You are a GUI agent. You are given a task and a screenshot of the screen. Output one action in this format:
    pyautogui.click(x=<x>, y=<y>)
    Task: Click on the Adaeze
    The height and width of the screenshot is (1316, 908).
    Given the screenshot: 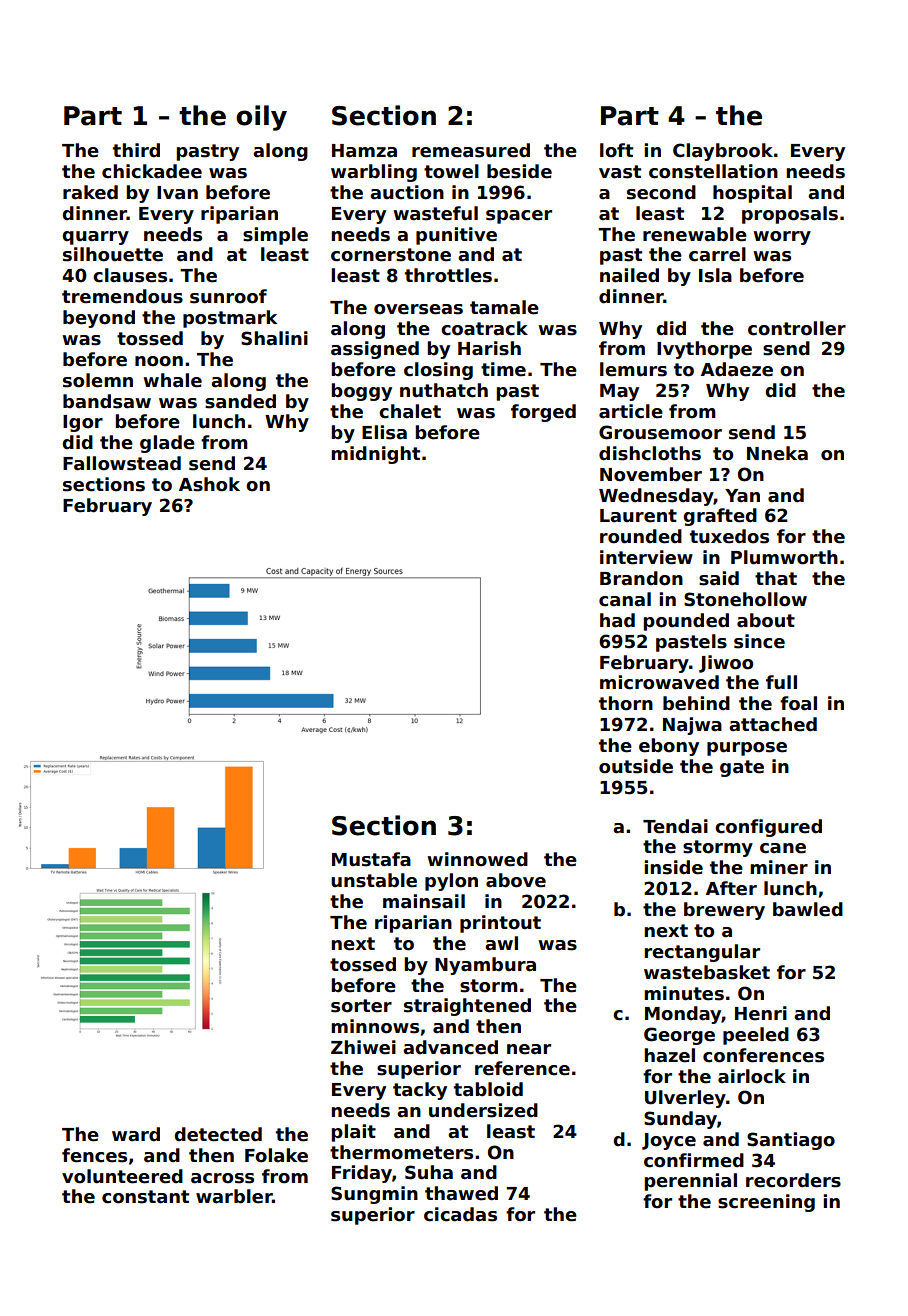 What is the action you would take?
    pyautogui.click(x=737, y=369)
